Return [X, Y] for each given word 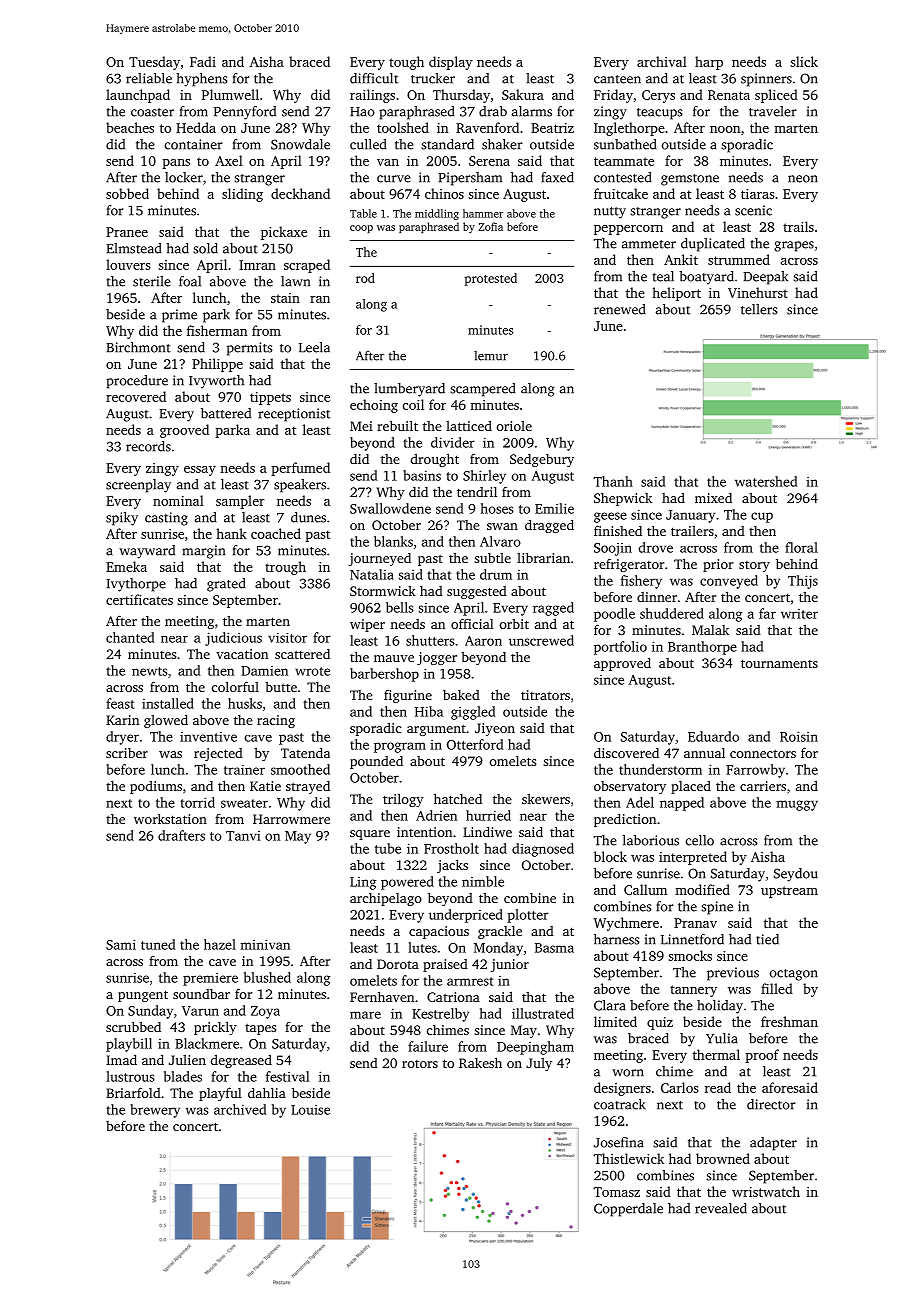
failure [428, 1046]
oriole [514, 426]
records [148, 446]
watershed [766, 481]
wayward [147, 552]
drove [656, 547]
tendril [477, 492]
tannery [693, 991]
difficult [374, 78]
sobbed [127, 193]
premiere [210, 979]
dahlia [267, 1092]
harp [709, 63]
